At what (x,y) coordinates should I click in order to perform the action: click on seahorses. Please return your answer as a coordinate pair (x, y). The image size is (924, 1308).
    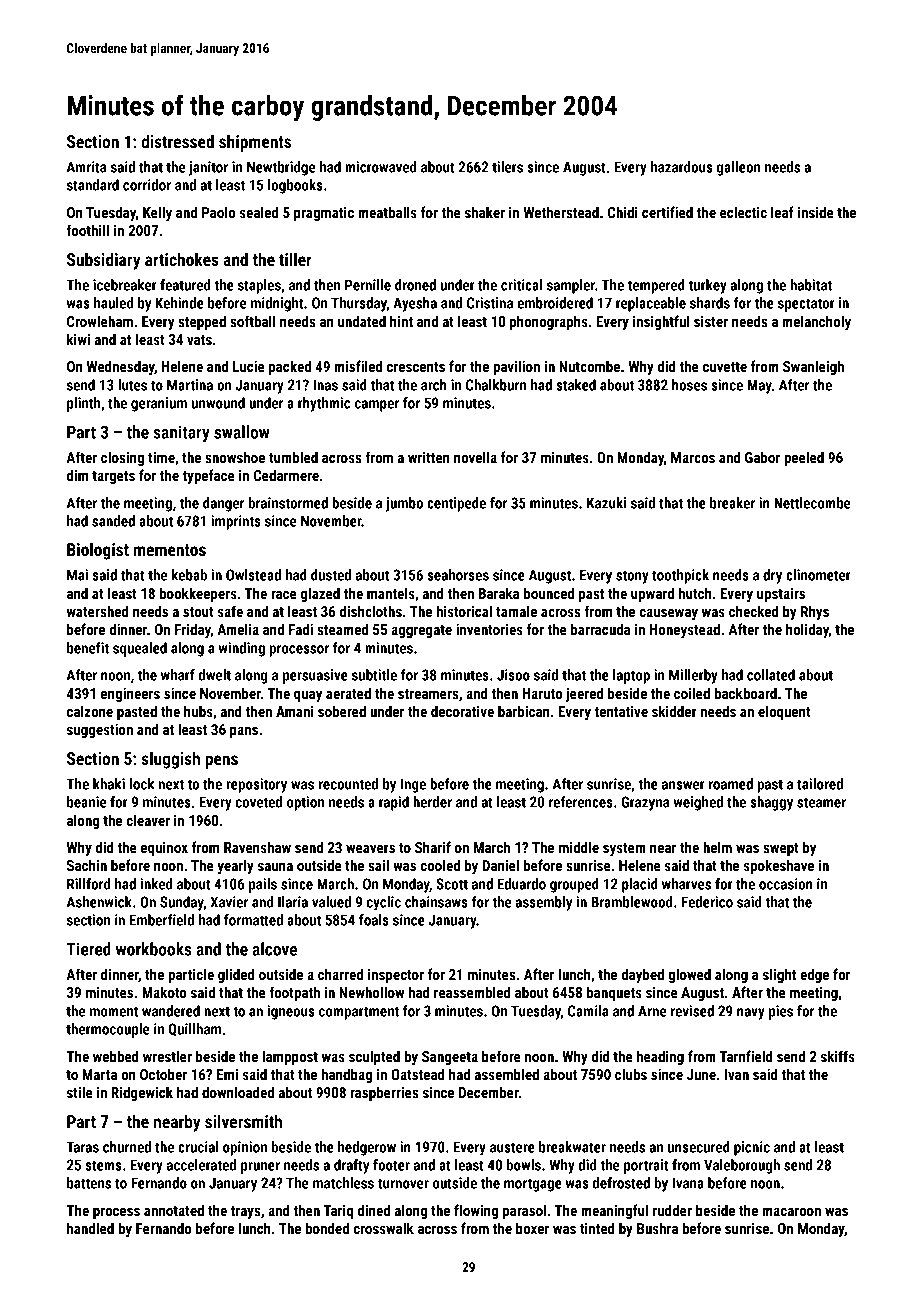
    Looking at the image, I should click on (458, 575).
